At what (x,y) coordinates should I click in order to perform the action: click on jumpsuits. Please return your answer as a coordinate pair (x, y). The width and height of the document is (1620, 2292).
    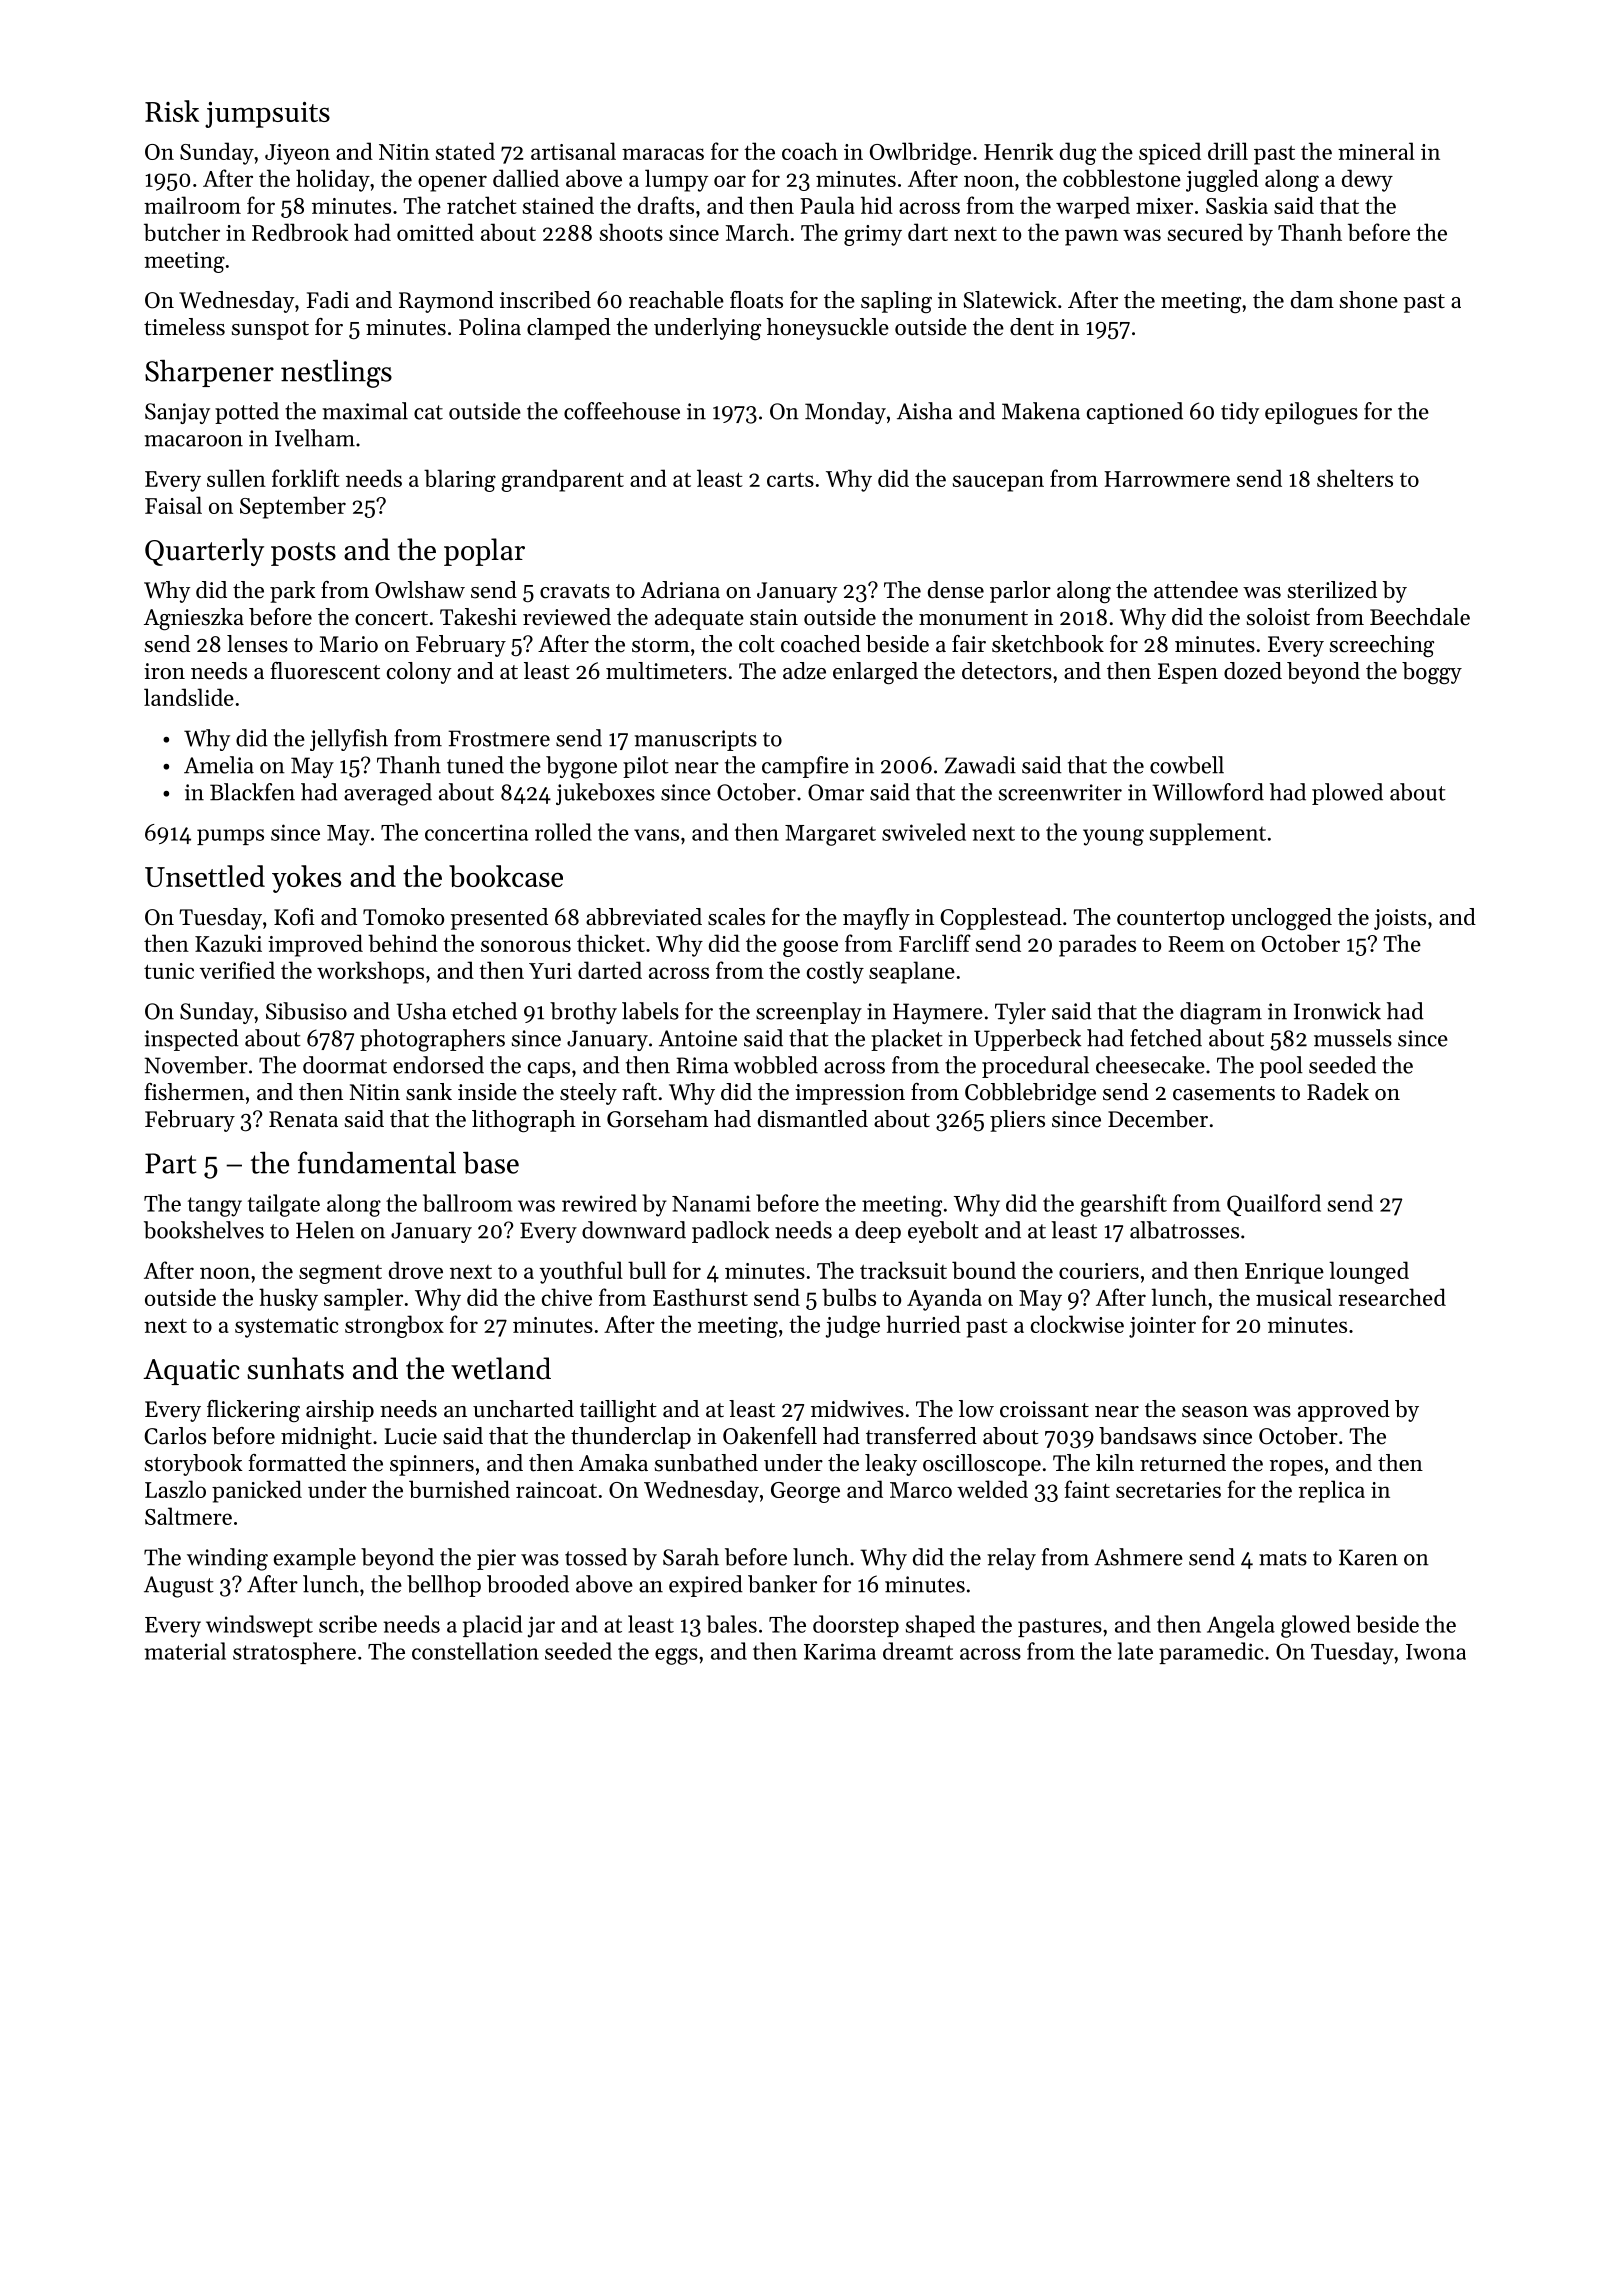
    Looking at the image, I should click on (267, 115).
